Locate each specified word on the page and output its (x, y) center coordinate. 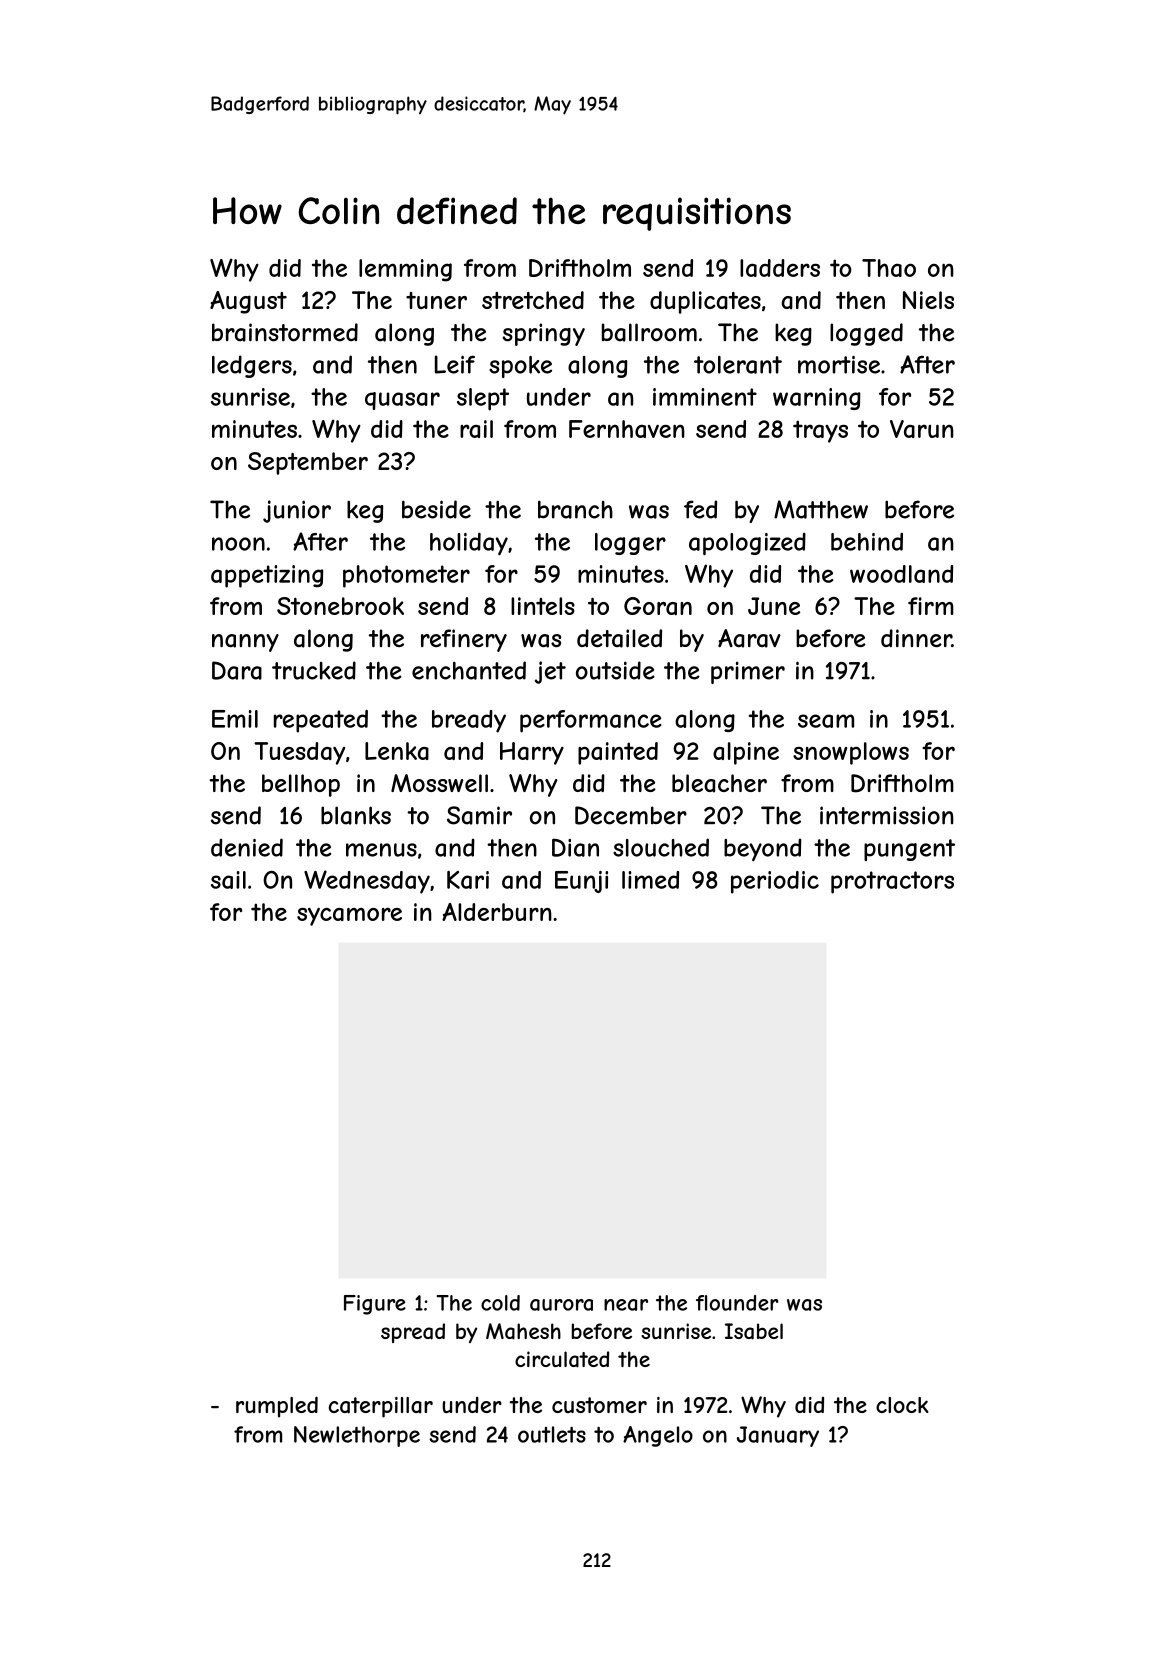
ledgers (252, 366)
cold (500, 1303)
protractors (892, 882)
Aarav (749, 638)
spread (413, 1333)
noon (238, 544)
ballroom (649, 332)
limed (650, 880)
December (631, 815)
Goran (658, 606)
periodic (775, 882)
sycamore (349, 917)
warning (817, 399)
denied (247, 847)
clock (902, 1405)
